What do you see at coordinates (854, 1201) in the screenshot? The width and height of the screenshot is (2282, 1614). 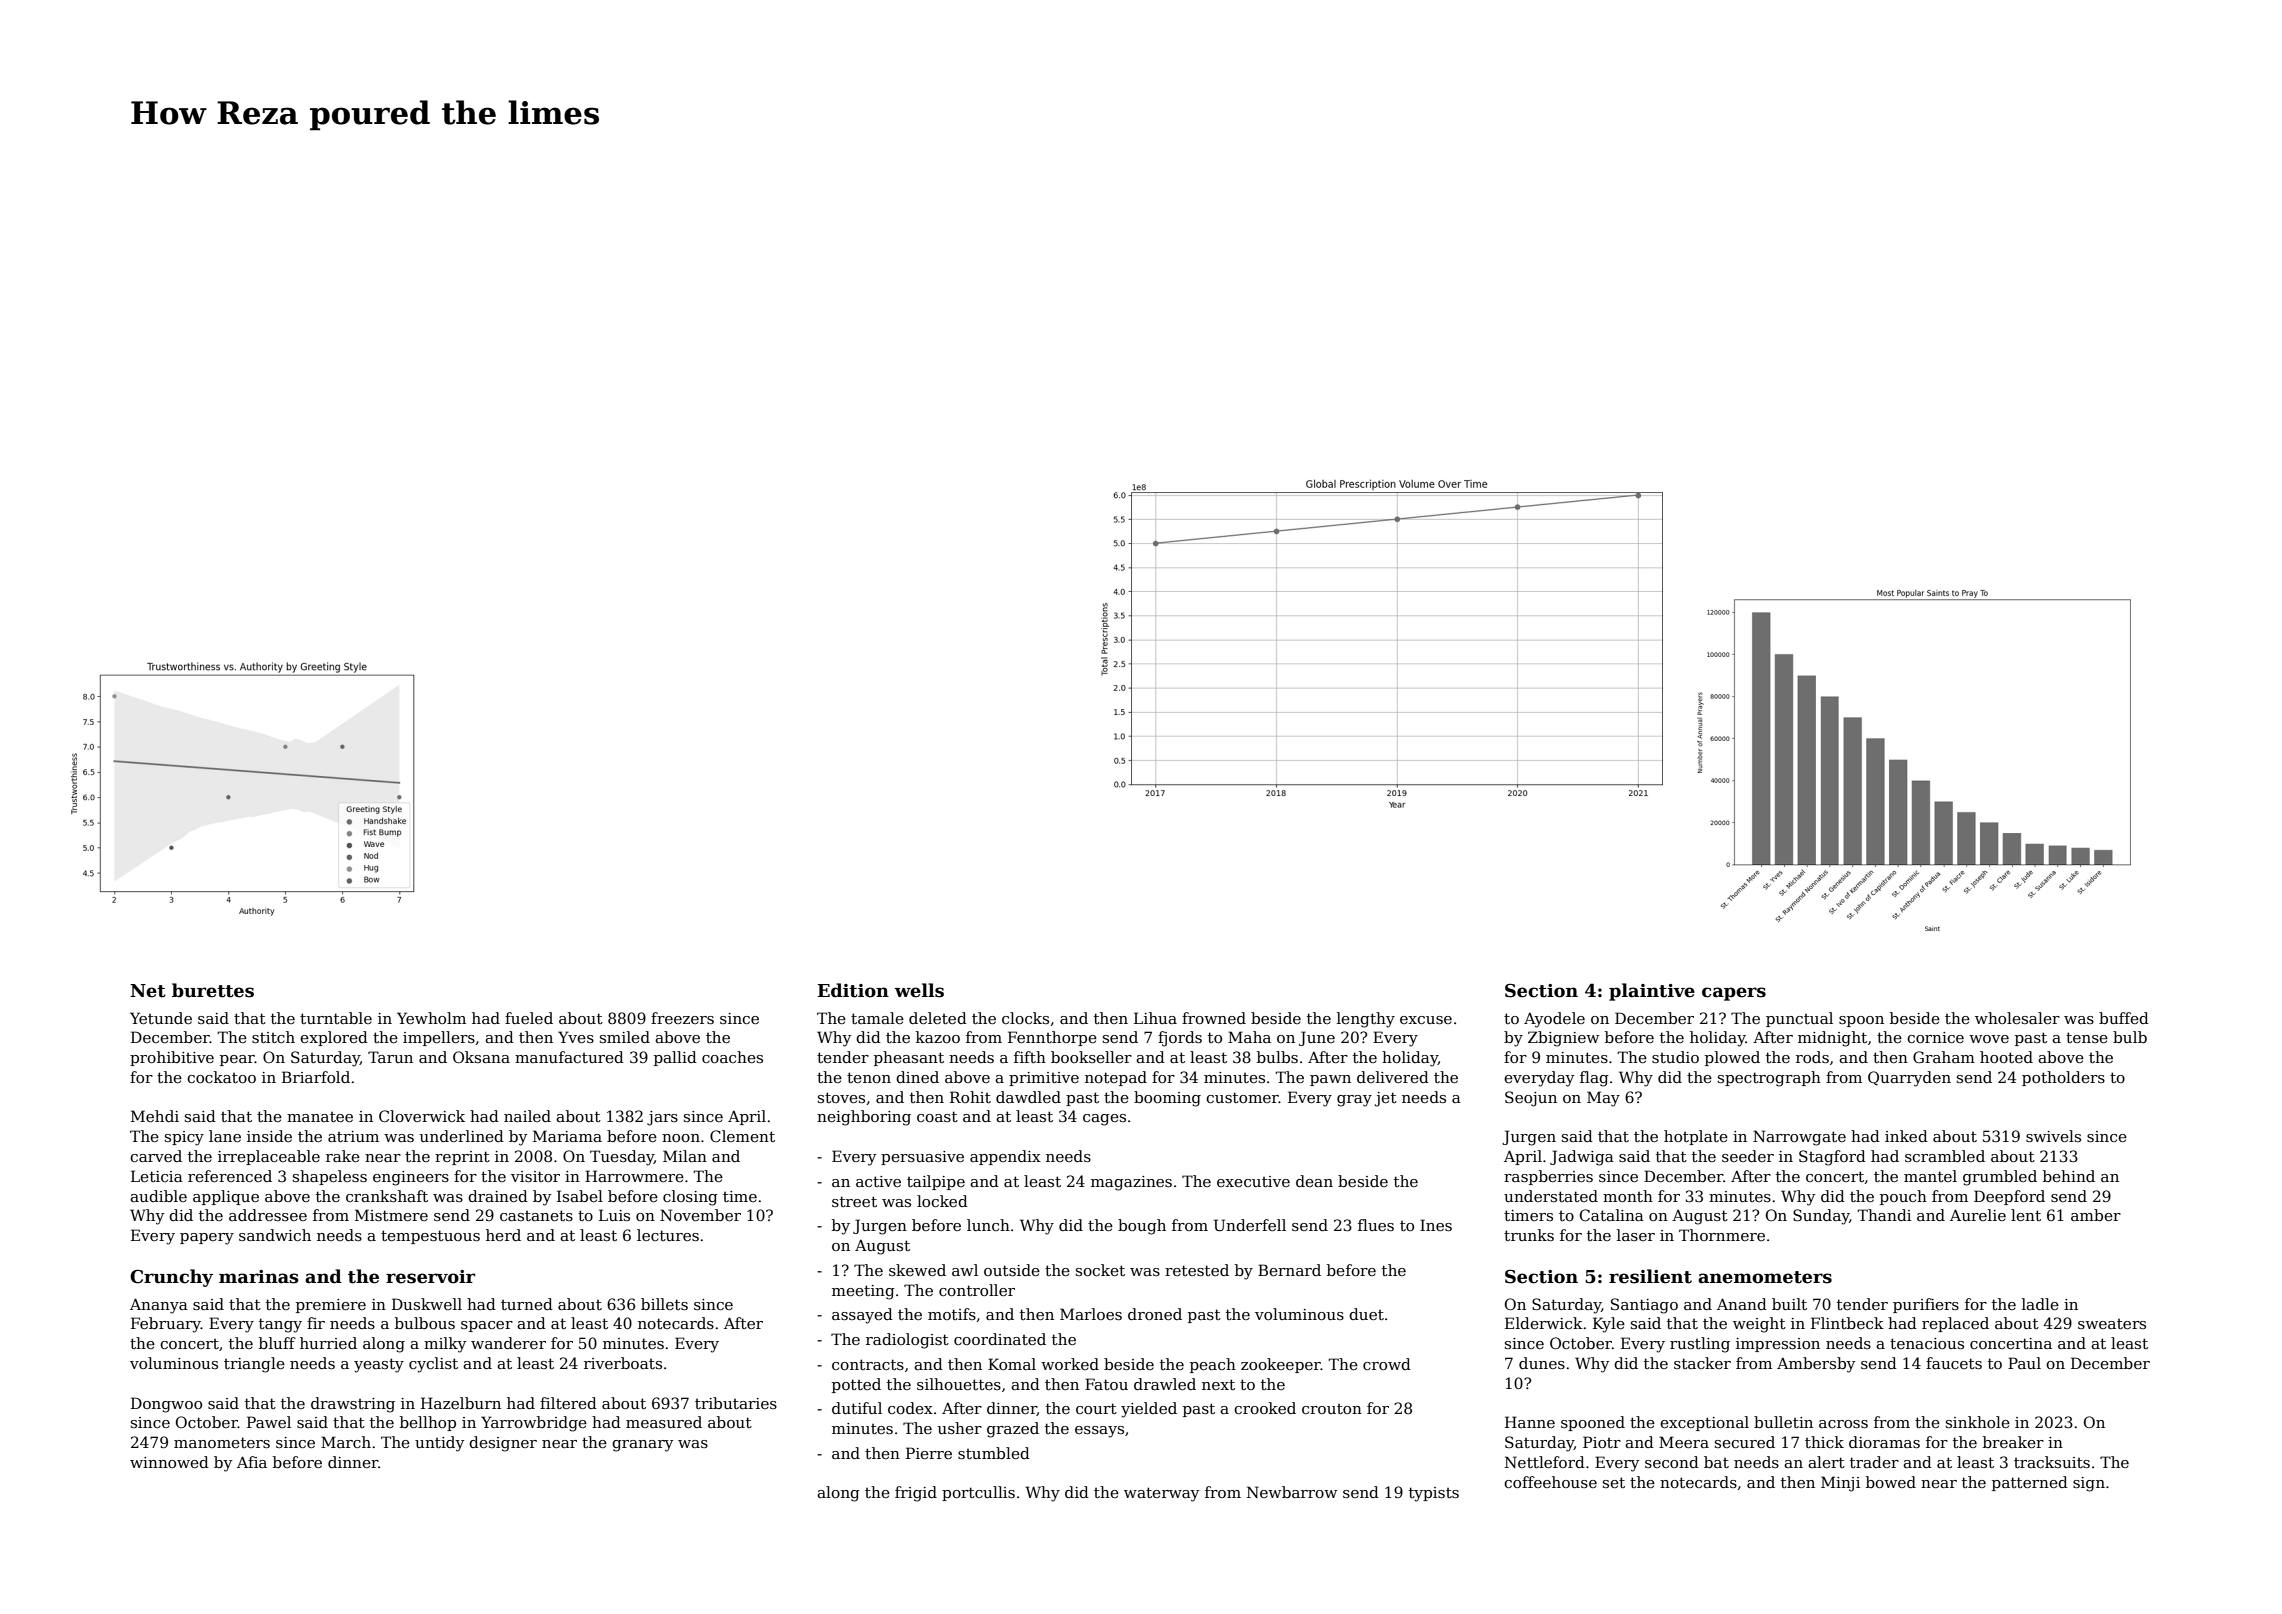 I see `street` at bounding box center [854, 1201].
